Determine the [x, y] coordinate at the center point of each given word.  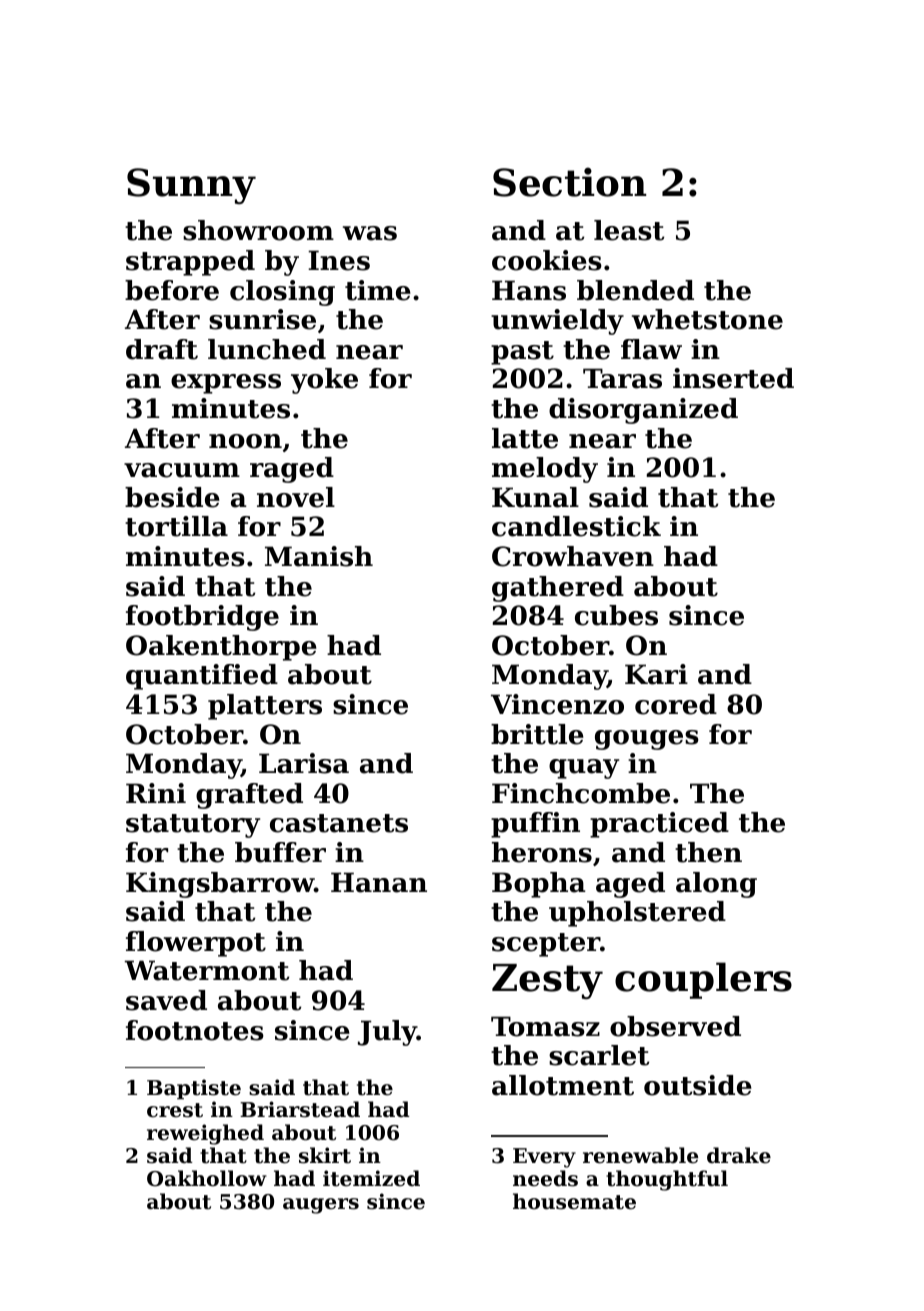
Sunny [191, 186]
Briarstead [300, 1109]
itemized [371, 1178]
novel [296, 497]
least [629, 230]
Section [569, 182]
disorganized [643, 411]
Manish [319, 556]
